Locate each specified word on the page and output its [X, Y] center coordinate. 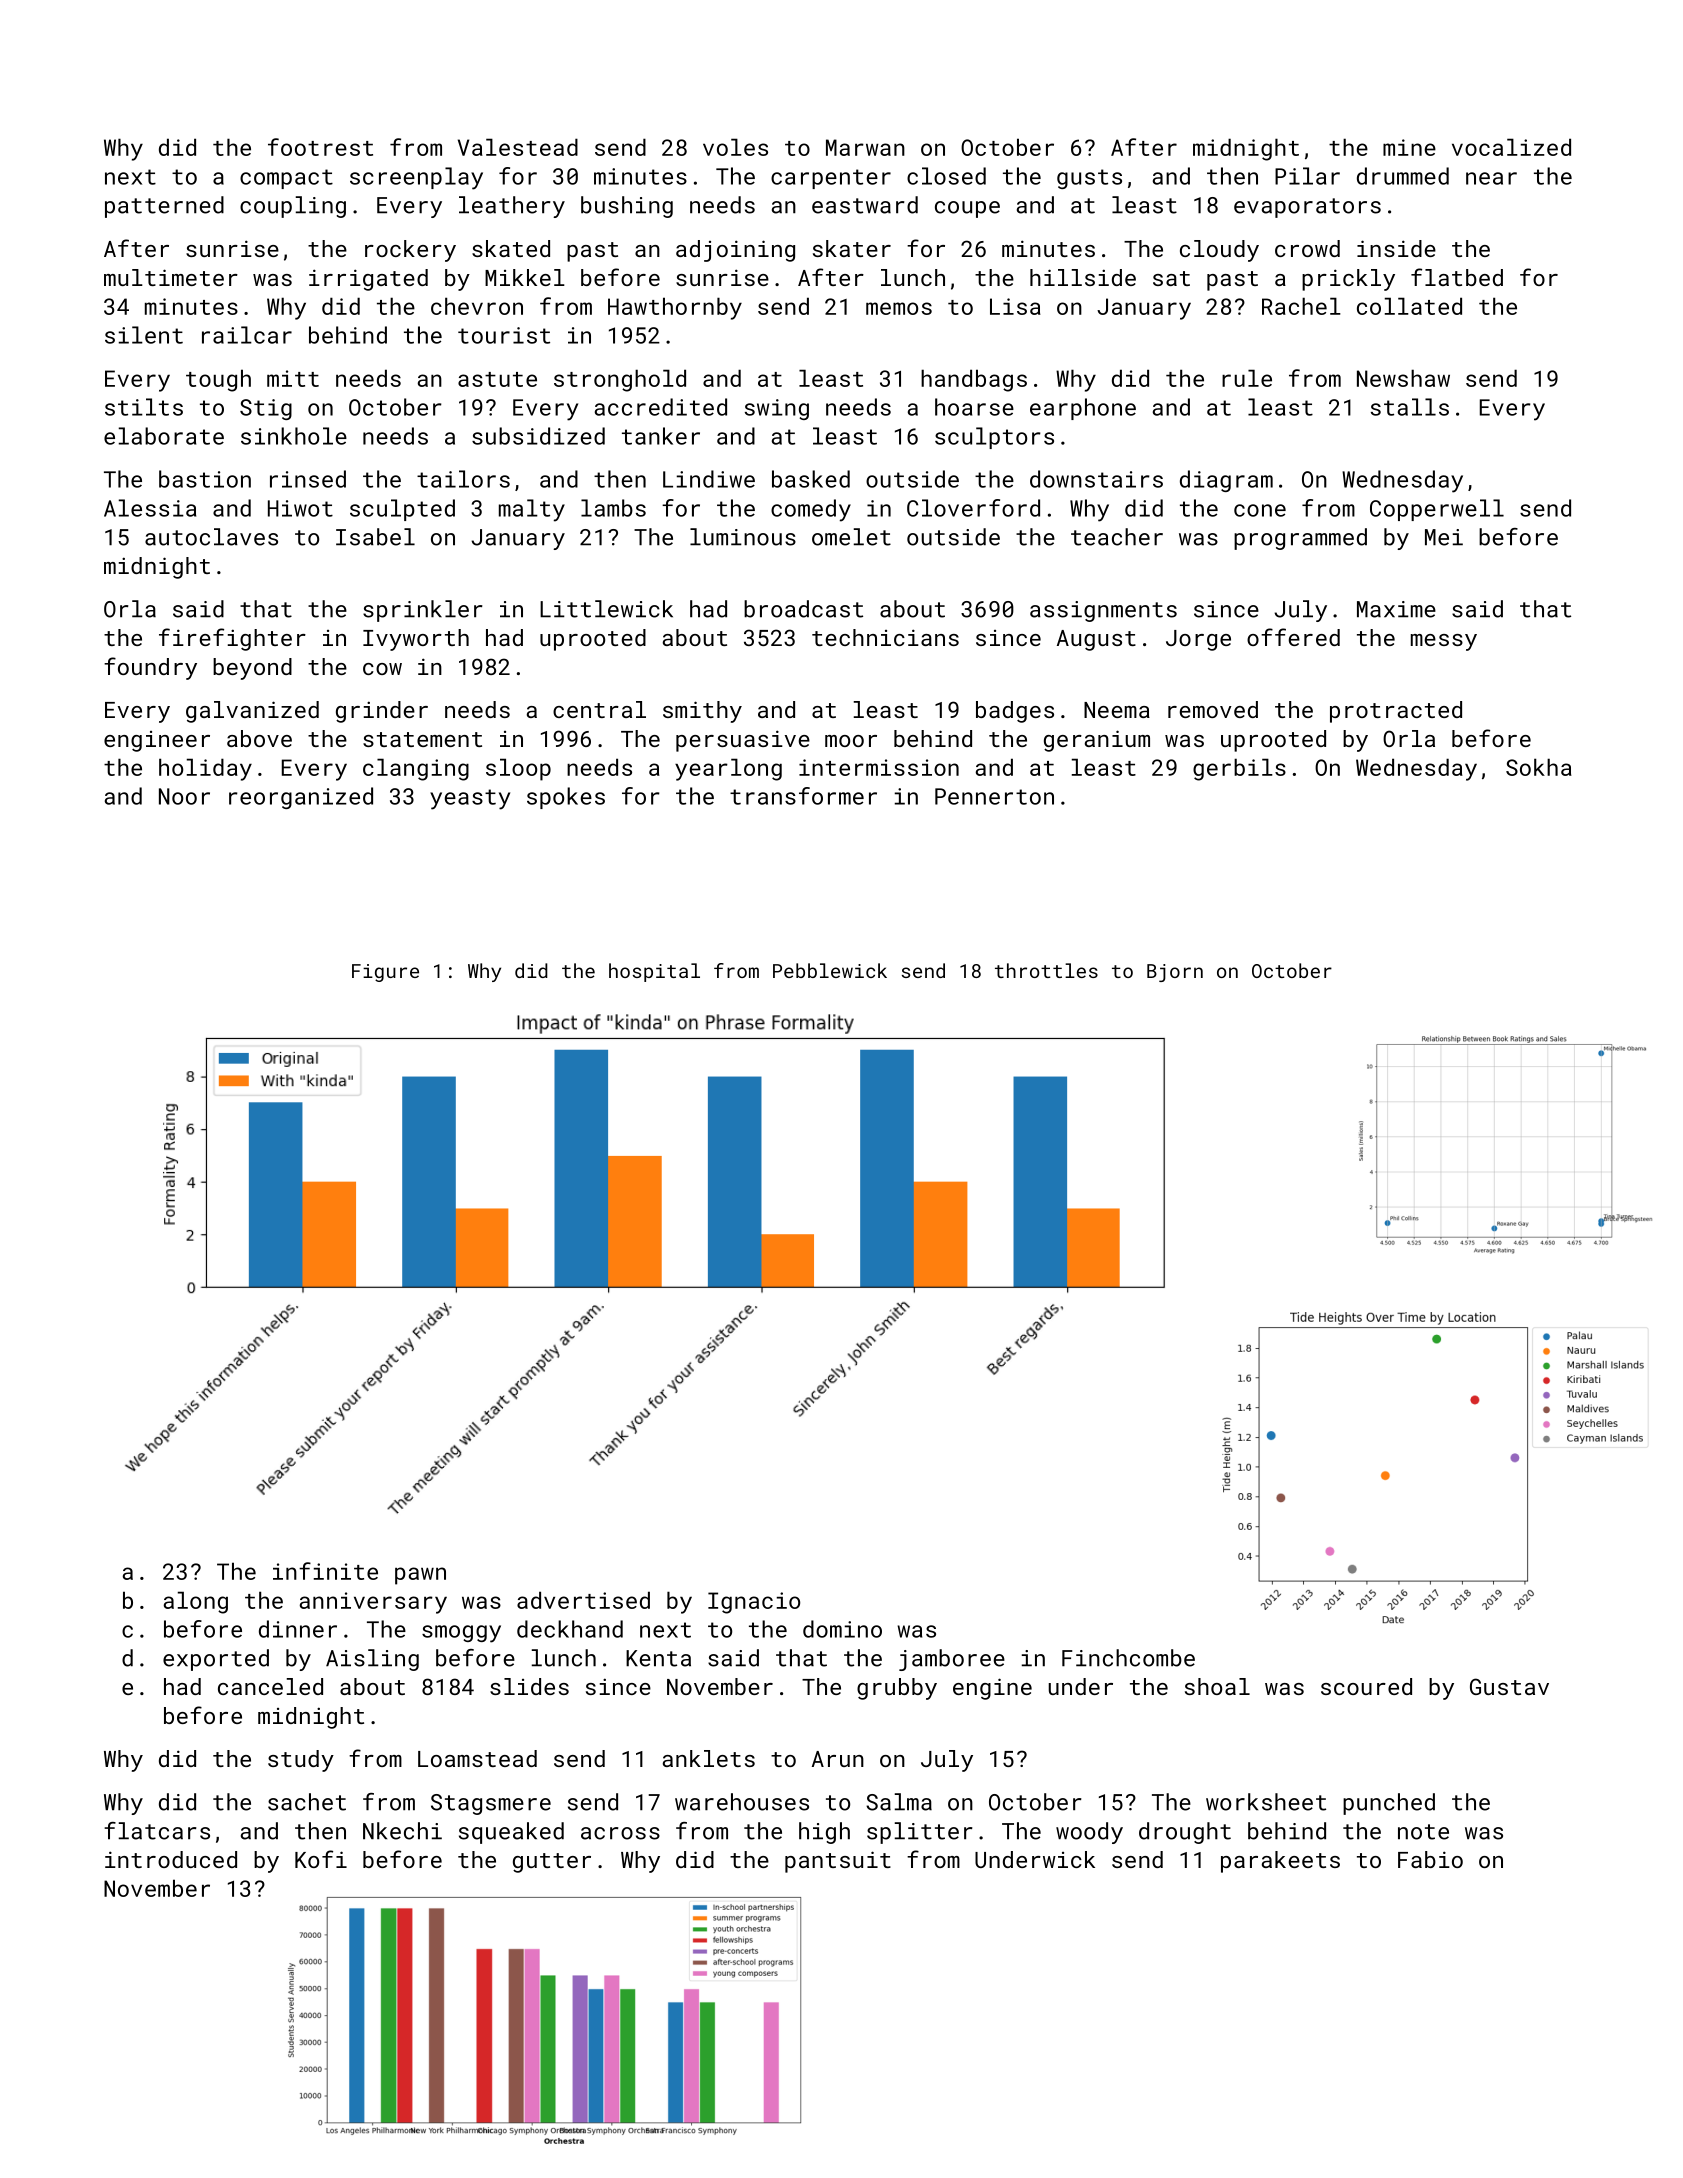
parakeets [1280, 1862]
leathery [512, 207]
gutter [552, 1863]
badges [1015, 712]
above [259, 738]
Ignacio [754, 1603]
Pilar [1307, 176]
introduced [171, 1859]
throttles [1046, 970]
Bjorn [1175, 973]
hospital [654, 972]
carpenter [831, 179]
